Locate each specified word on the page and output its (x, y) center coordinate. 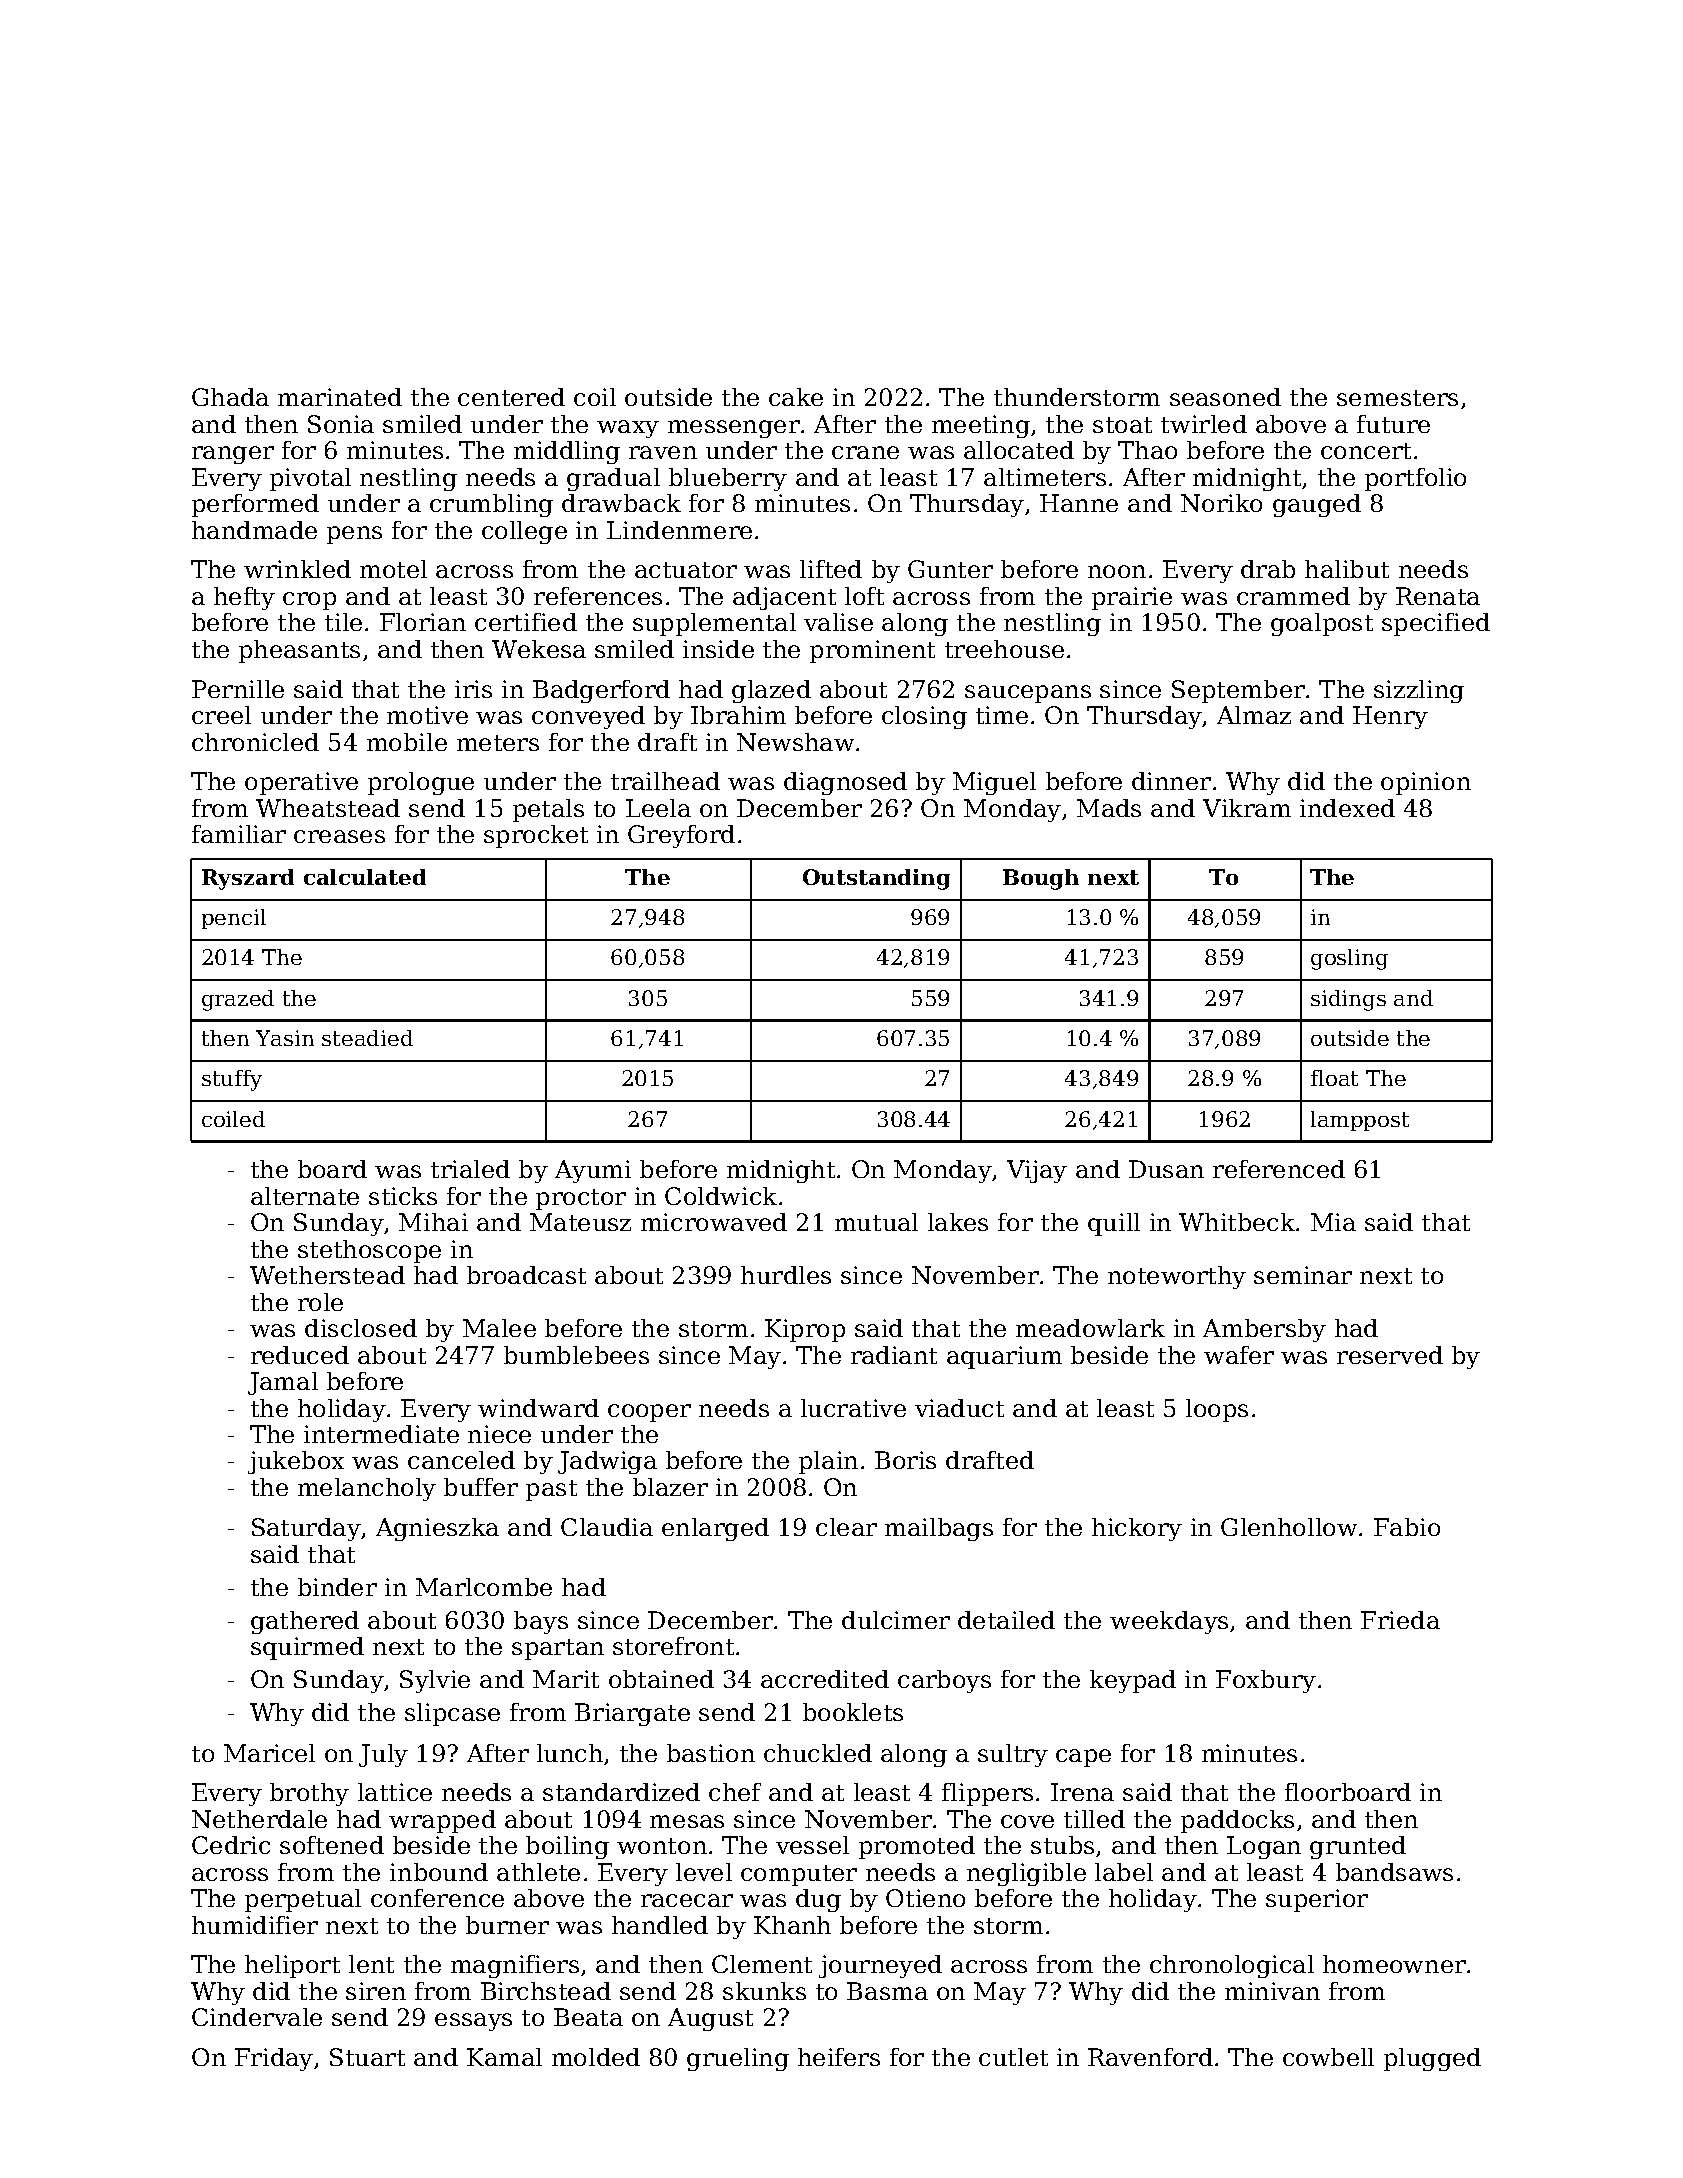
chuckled (818, 1753)
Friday (274, 2059)
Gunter (950, 569)
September (1238, 691)
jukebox (296, 1462)
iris (473, 689)
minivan (1272, 1991)
